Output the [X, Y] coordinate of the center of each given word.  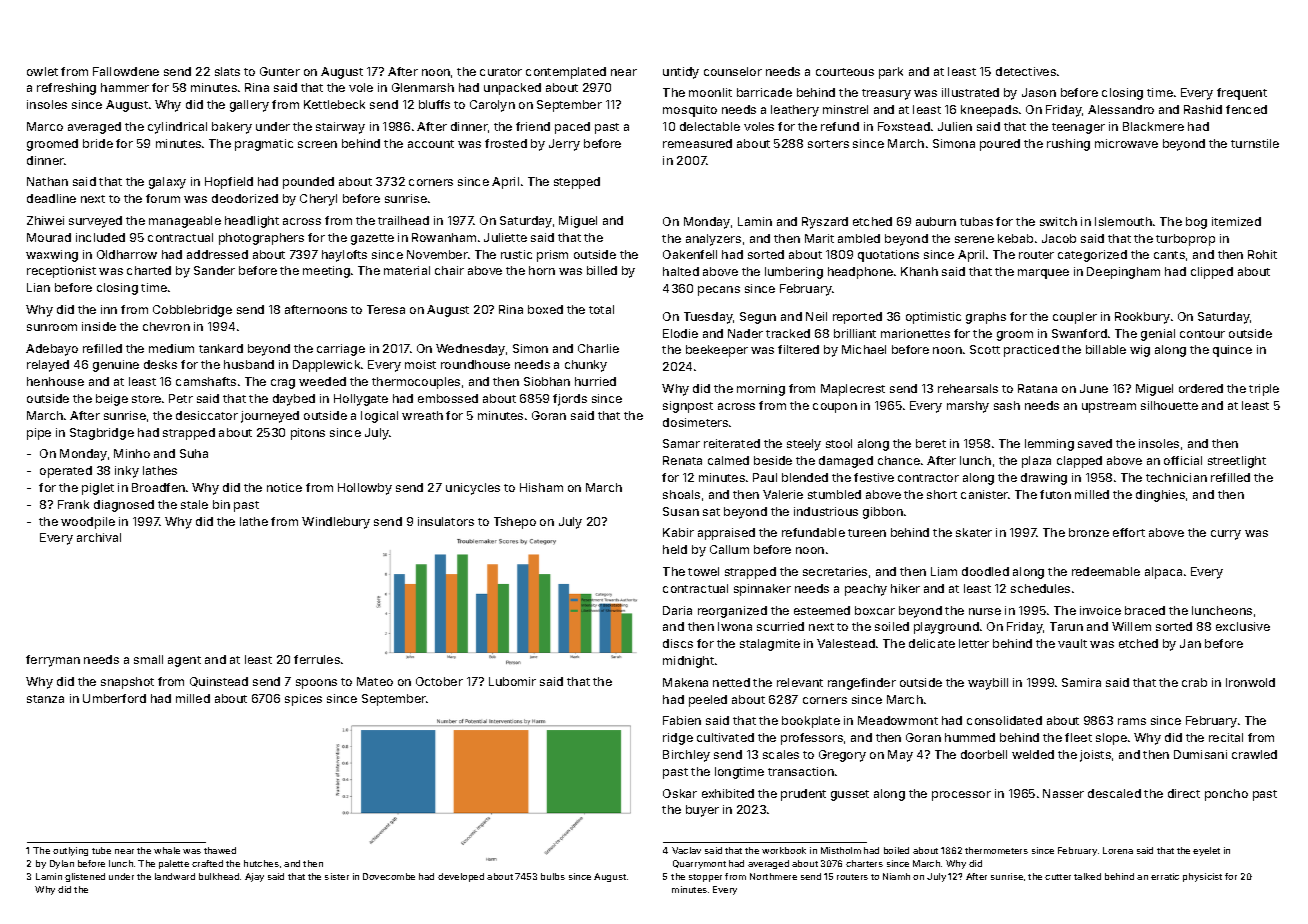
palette [174, 864]
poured [1000, 145]
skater [974, 532]
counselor [733, 71]
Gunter [280, 71]
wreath [422, 415]
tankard [221, 348]
